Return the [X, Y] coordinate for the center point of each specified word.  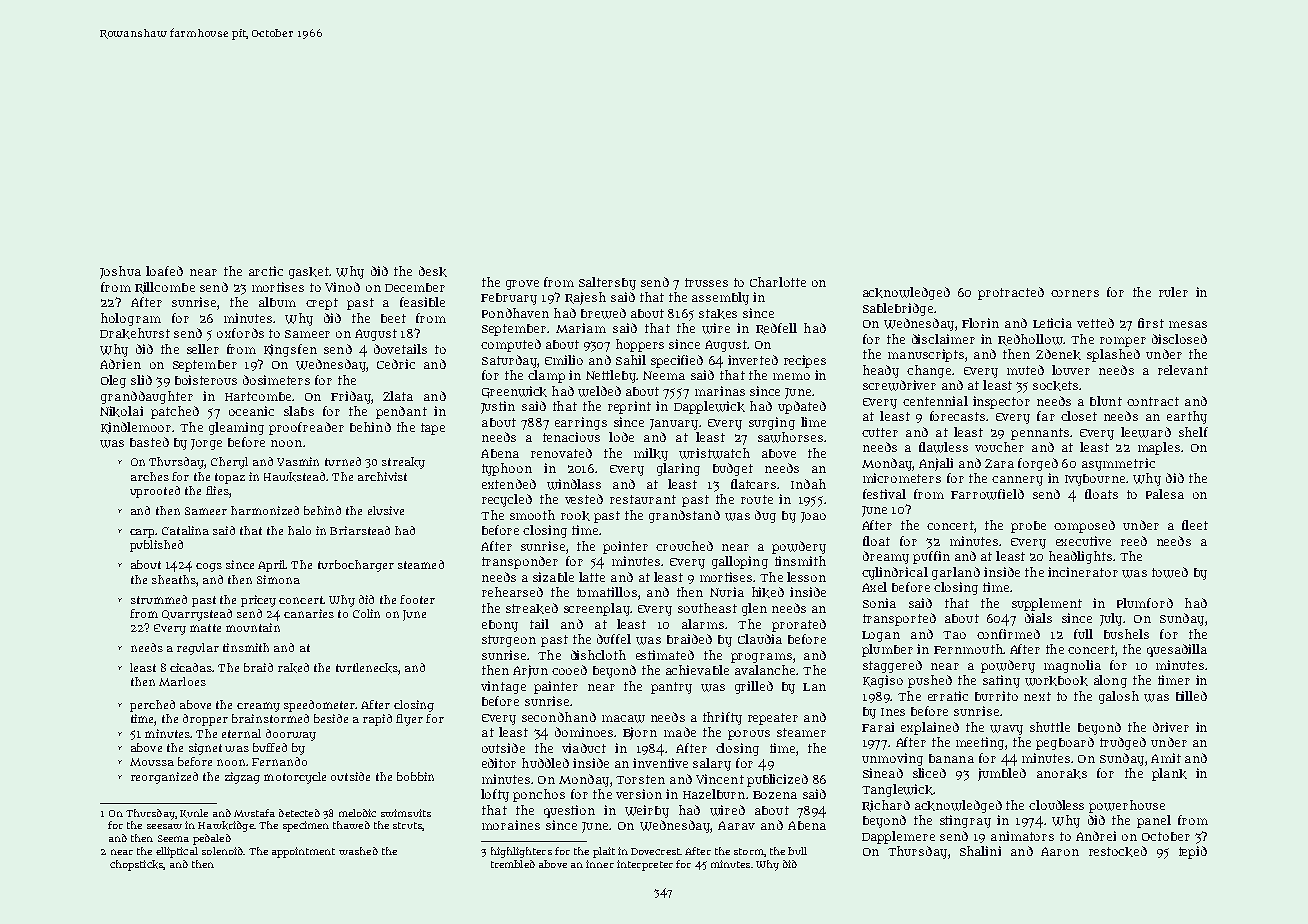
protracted [1011, 293]
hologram [131, 319]
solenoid [222, 851]
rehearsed [512, 592]
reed [1134, 541]
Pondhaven [515, 313]
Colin [366, 613]
